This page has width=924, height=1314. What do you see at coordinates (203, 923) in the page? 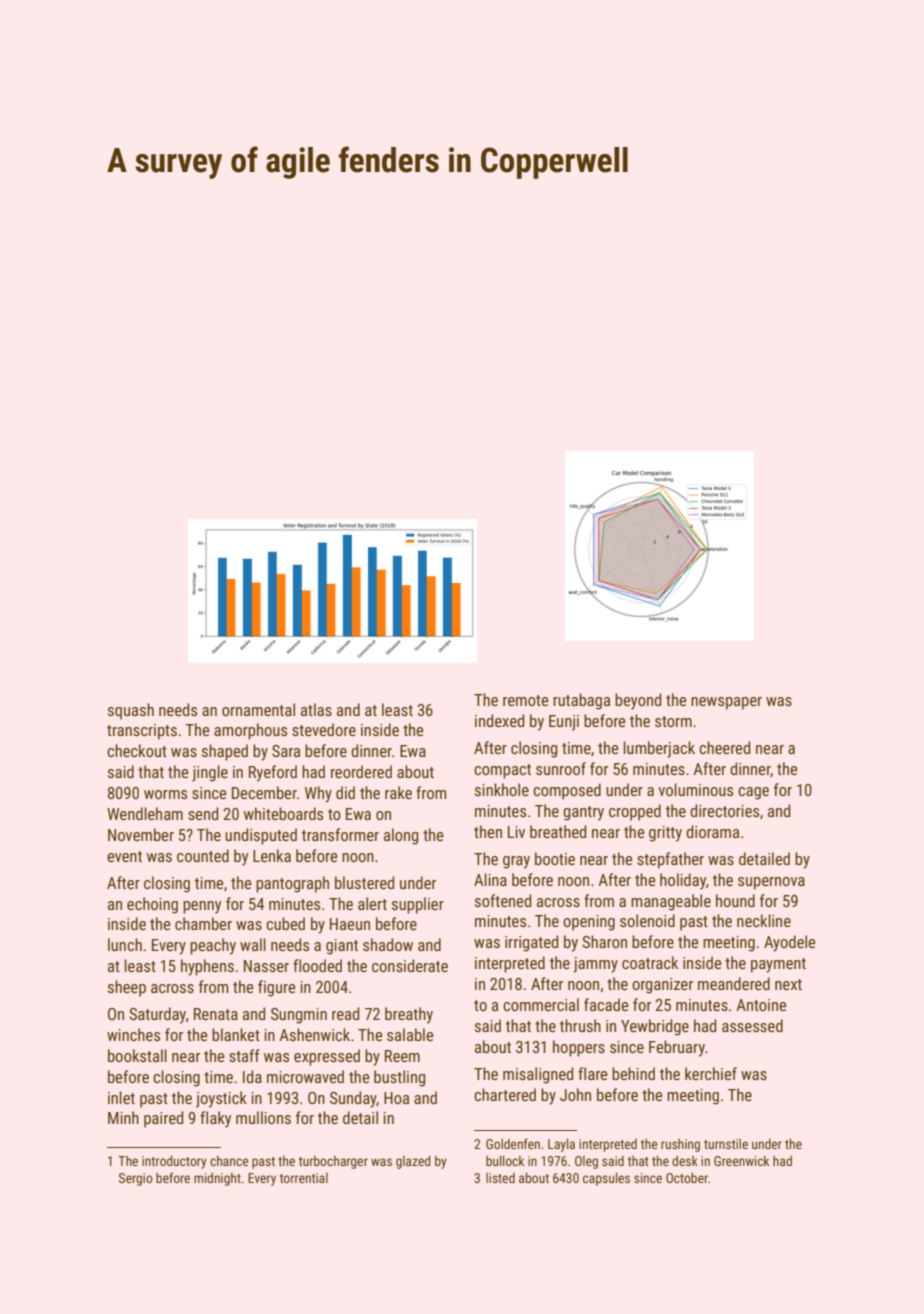
I see `chamber` at bounding box center [203, 923].
